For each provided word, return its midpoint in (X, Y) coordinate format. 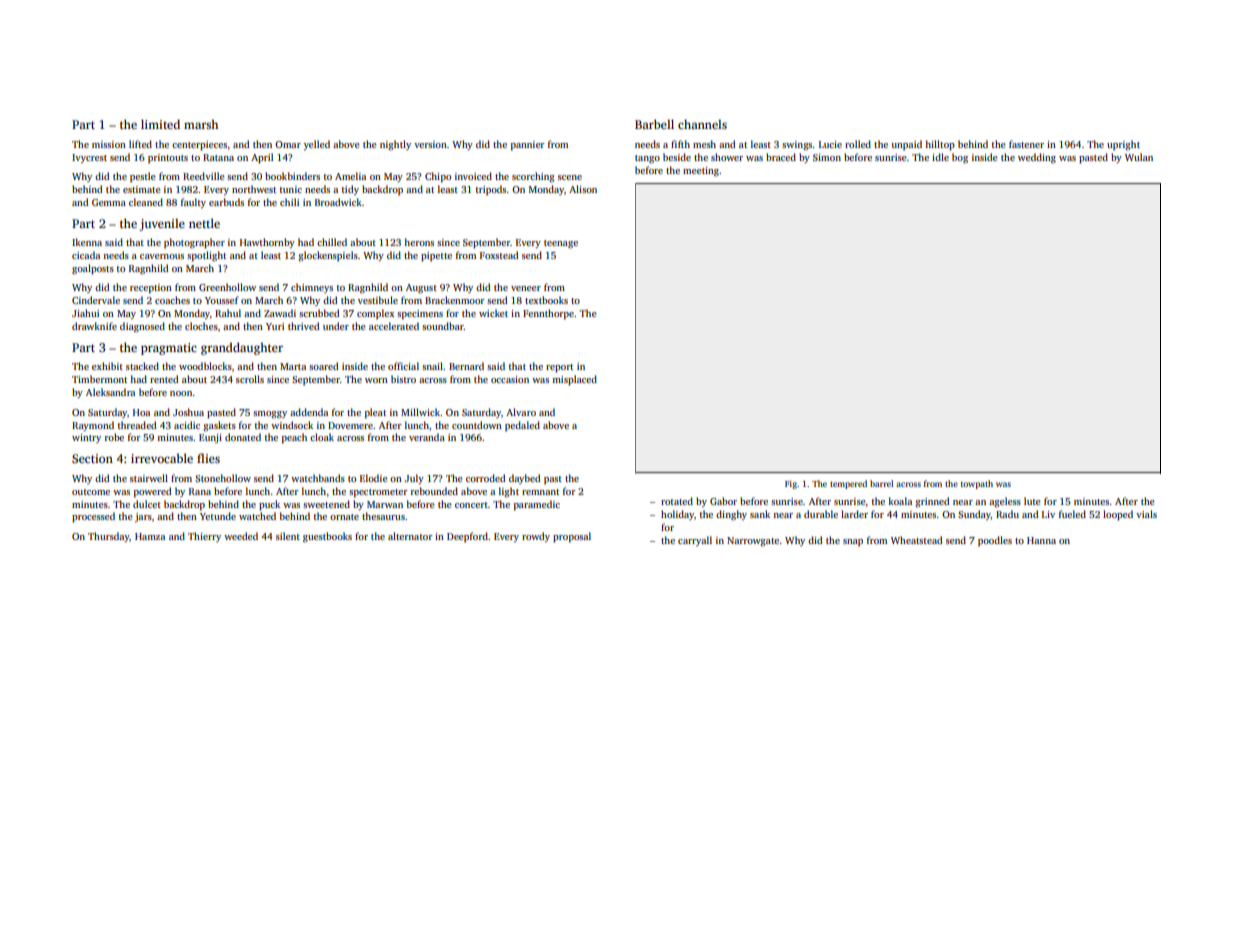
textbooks (546, 300)
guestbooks (327, 537)
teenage (561, 244)
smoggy (270, 415)
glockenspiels (328, 256)
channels (702, 124)
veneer (526, 288)
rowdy (536, 537)
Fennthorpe (548, 314)
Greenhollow (227, 287)
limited (160, 124)
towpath (977, 484)
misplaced (574, 380)
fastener (1026, 144)
